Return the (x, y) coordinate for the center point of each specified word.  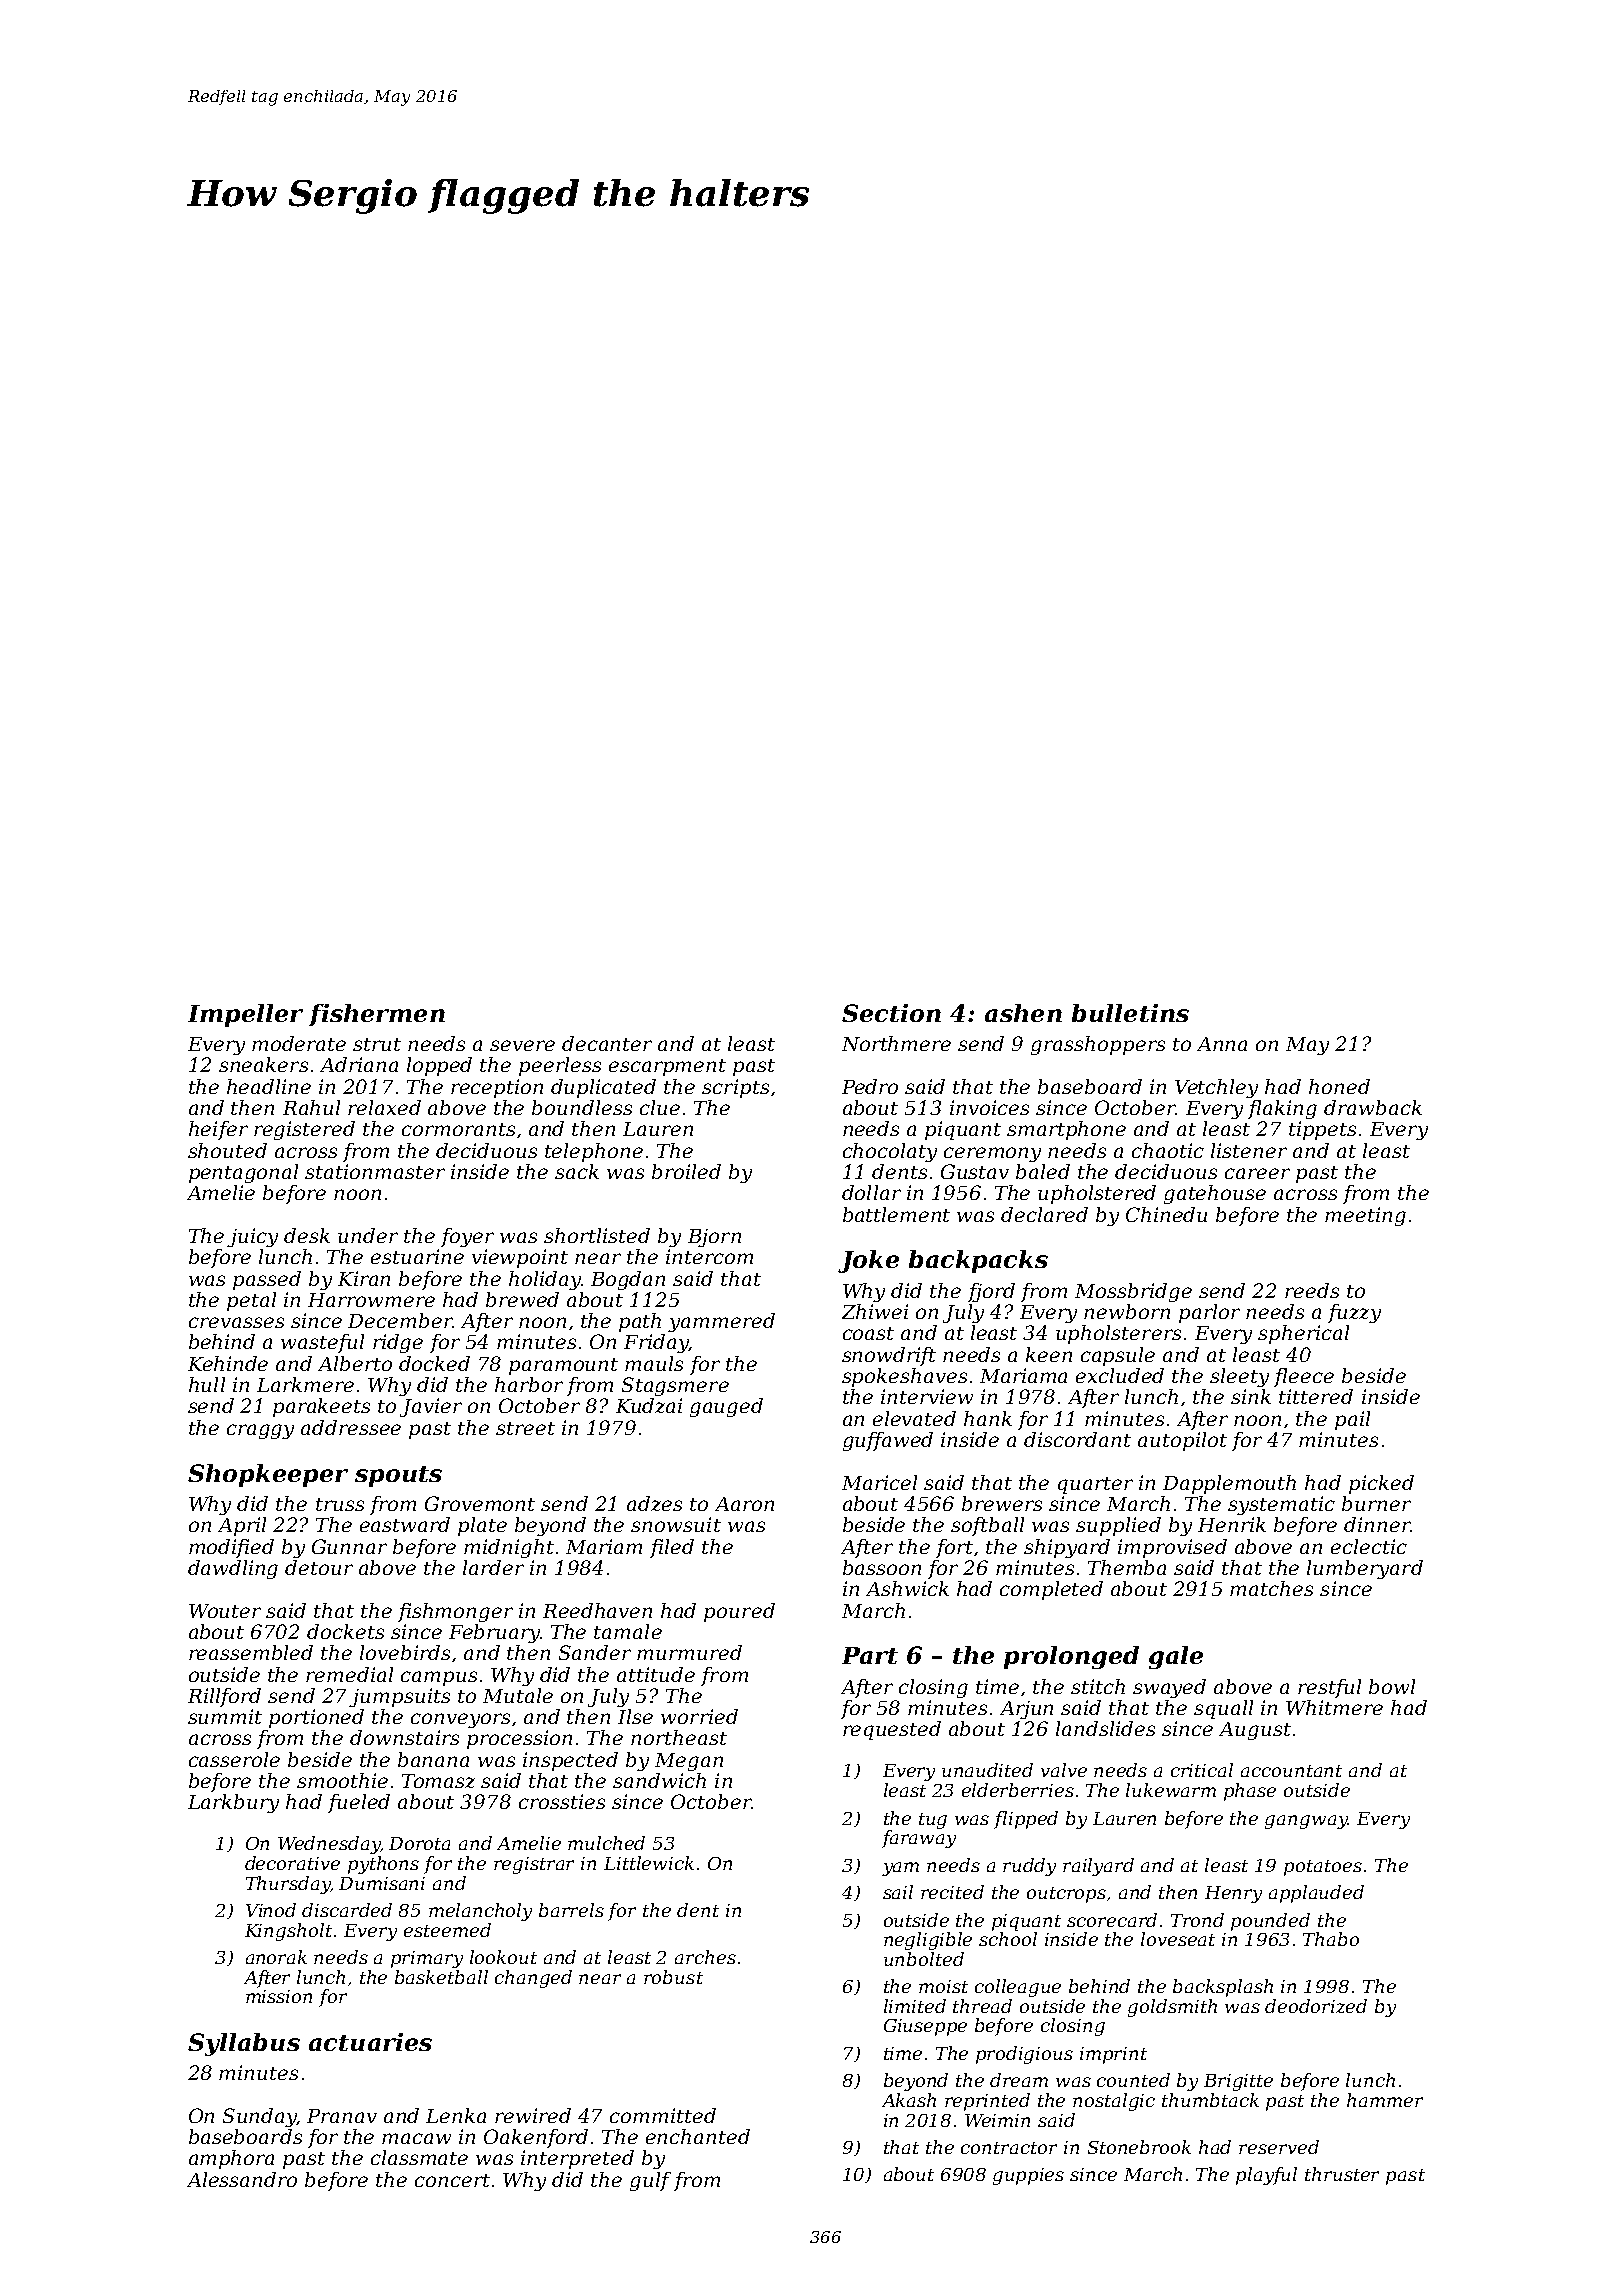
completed (1051, 1590)
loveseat (1178, 1939)
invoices (989, 1107)
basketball (441, 1977)
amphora (231, 2159)
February (494, 1633)
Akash (909, 2100)
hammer (1385, 2100)
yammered (721, 1322)
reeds (1312, 1290)
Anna (1222, 1044)
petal (251, 1301)
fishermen (377, 1015)
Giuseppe (925, 2027)
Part (870, 1655)
